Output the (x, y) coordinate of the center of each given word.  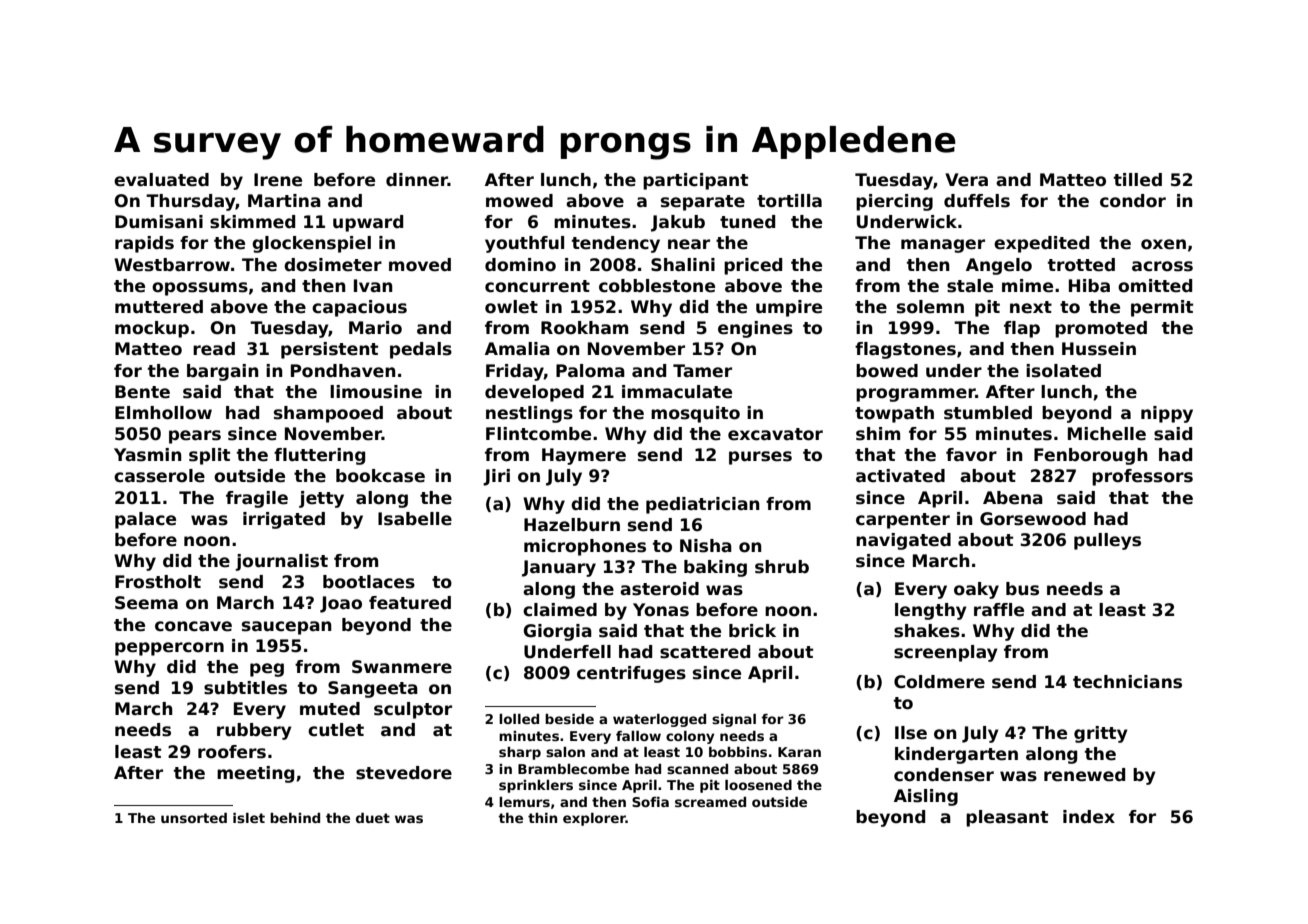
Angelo (999, 266)
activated (900, 476)
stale (970, 286)
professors (1142, 477)
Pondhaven (343, 371)
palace (145, 520)
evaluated (161, 180)
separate (703, 203)
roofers (232, 752)
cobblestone (657, 286)
